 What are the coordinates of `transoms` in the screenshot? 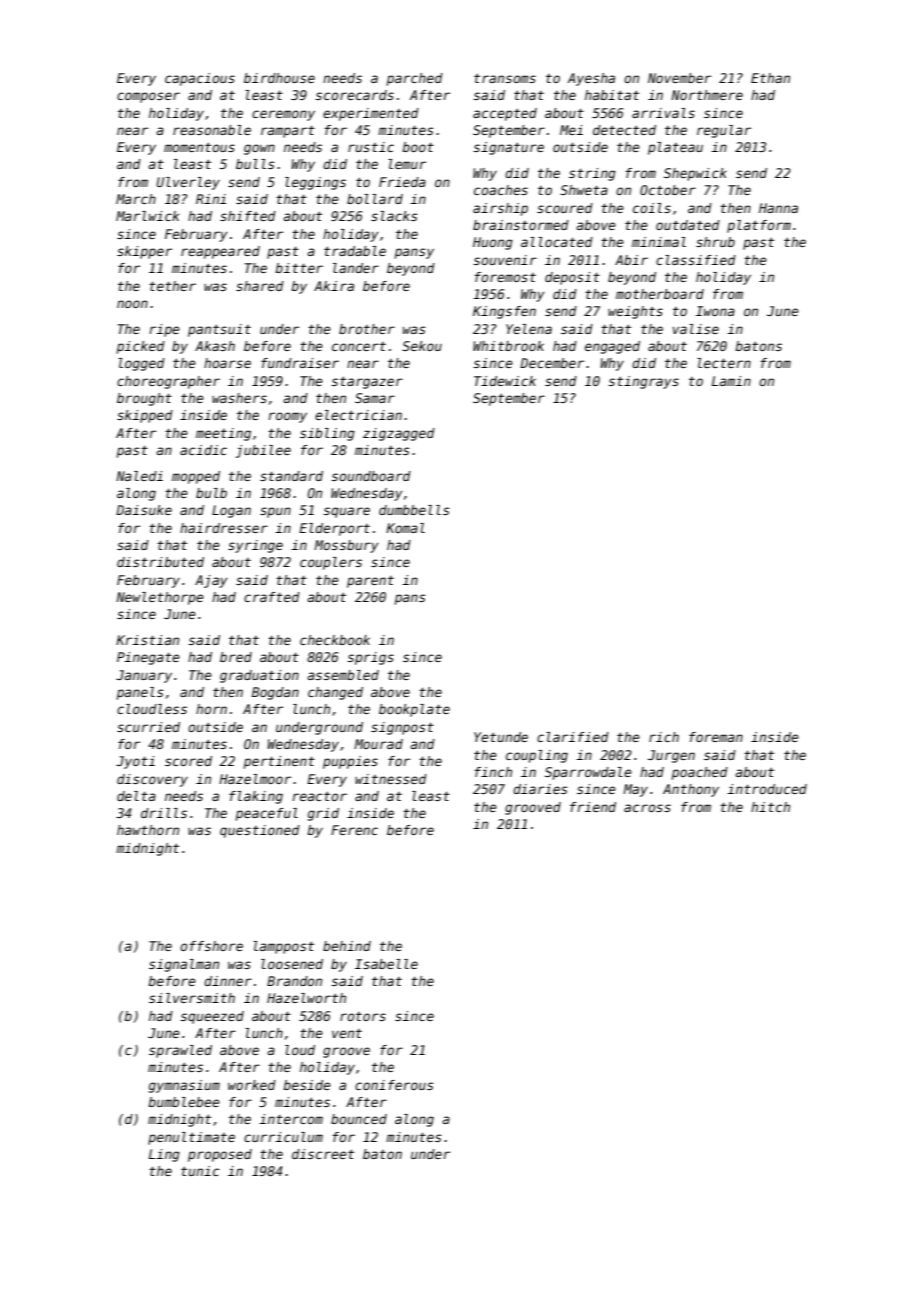 It's located at (505, 78).
